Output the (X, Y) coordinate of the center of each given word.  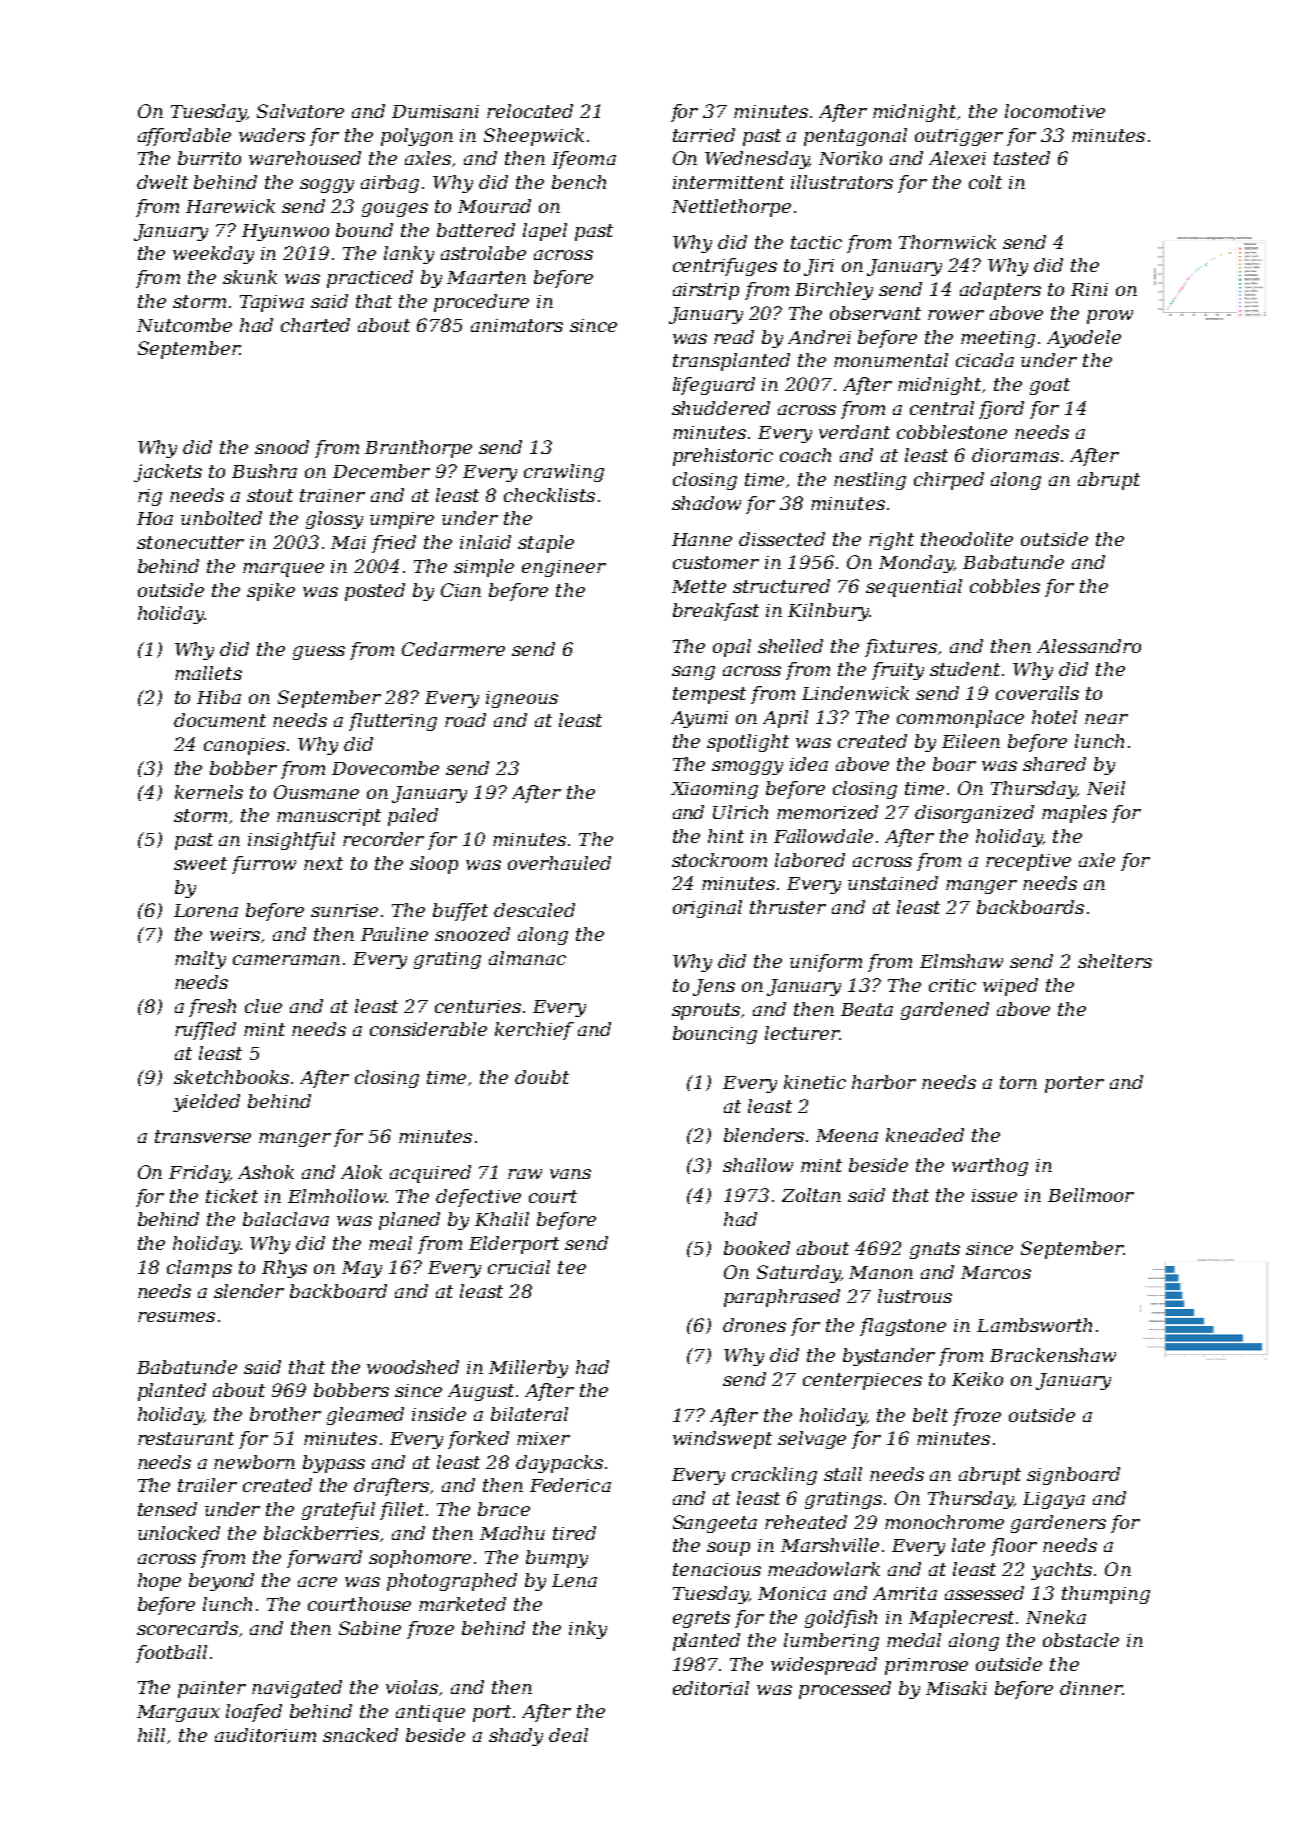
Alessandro (1089, 646)
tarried (704, 135)
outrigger (959, 137)
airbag (390, 184)
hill (151, 1735)
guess (319, 653)
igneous (522, 699)
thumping (1106, 1595)
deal (568, 1735)
